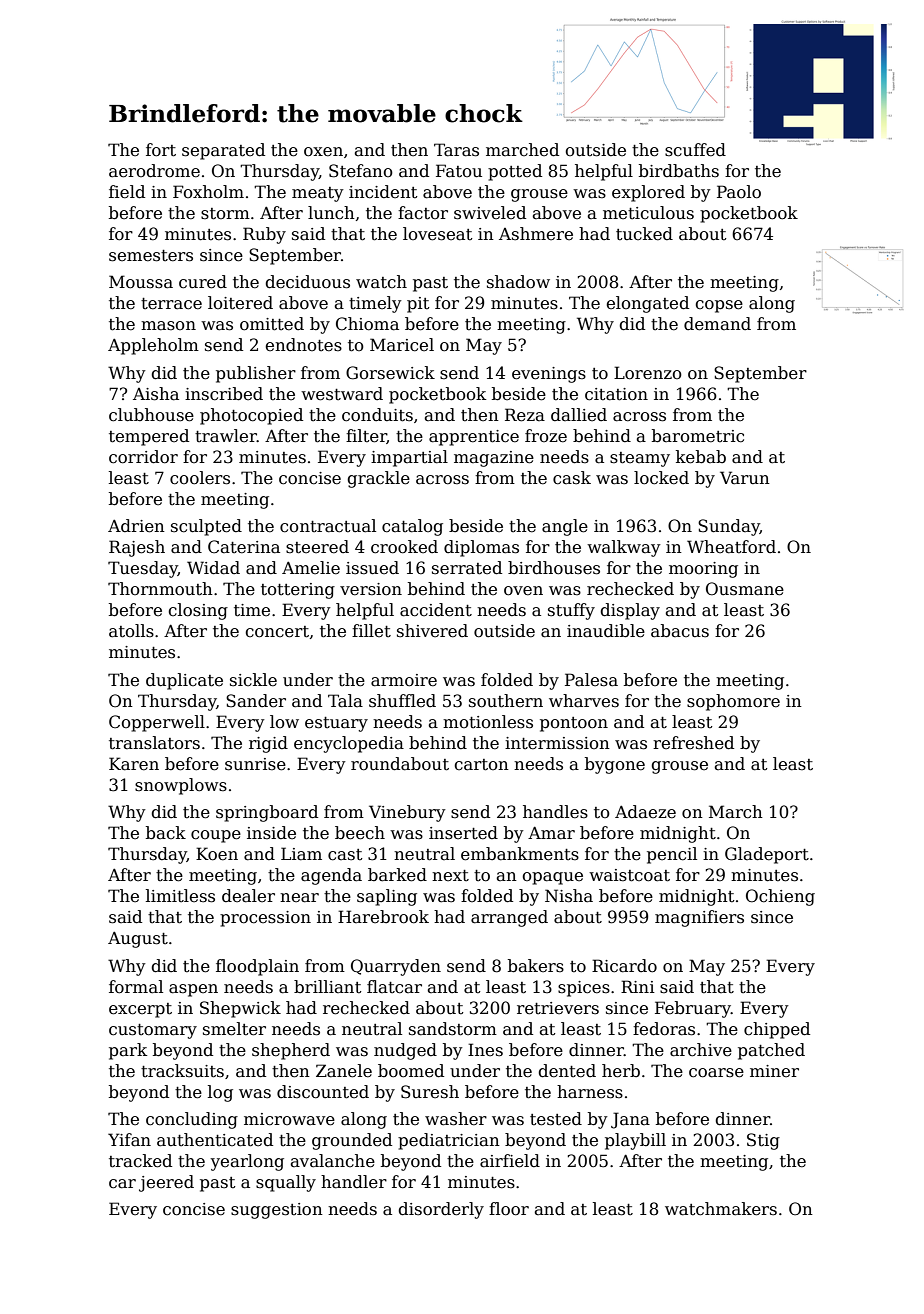 Image resolution: width=924 pixels, height=1314 pixels. What do you see at coordinates (515, 172) in the document?
I see `potted` at bounding box center [515, 172].
